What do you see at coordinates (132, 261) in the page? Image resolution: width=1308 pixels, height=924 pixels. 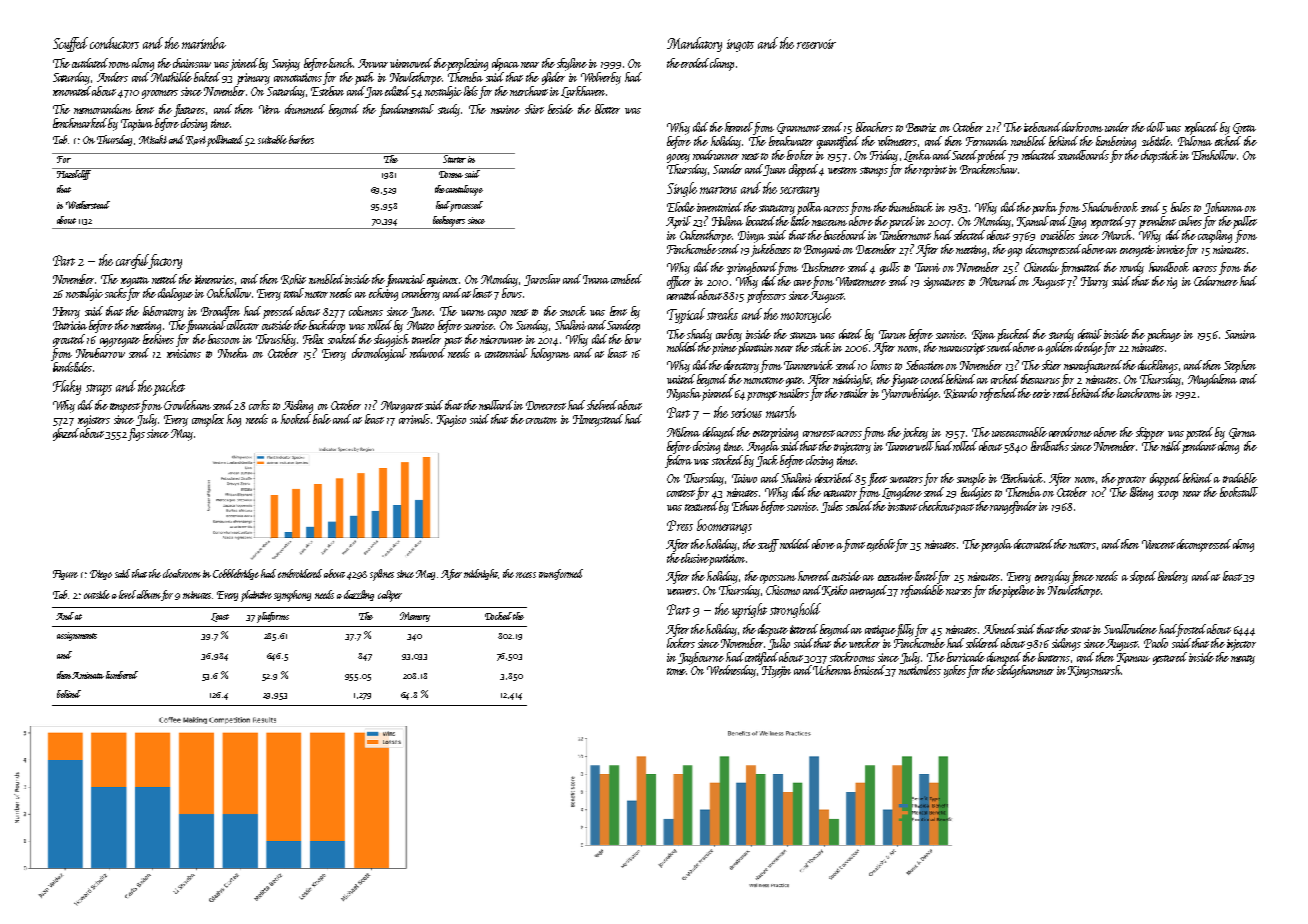 I see `careful` at bounding box center [132, 261].
